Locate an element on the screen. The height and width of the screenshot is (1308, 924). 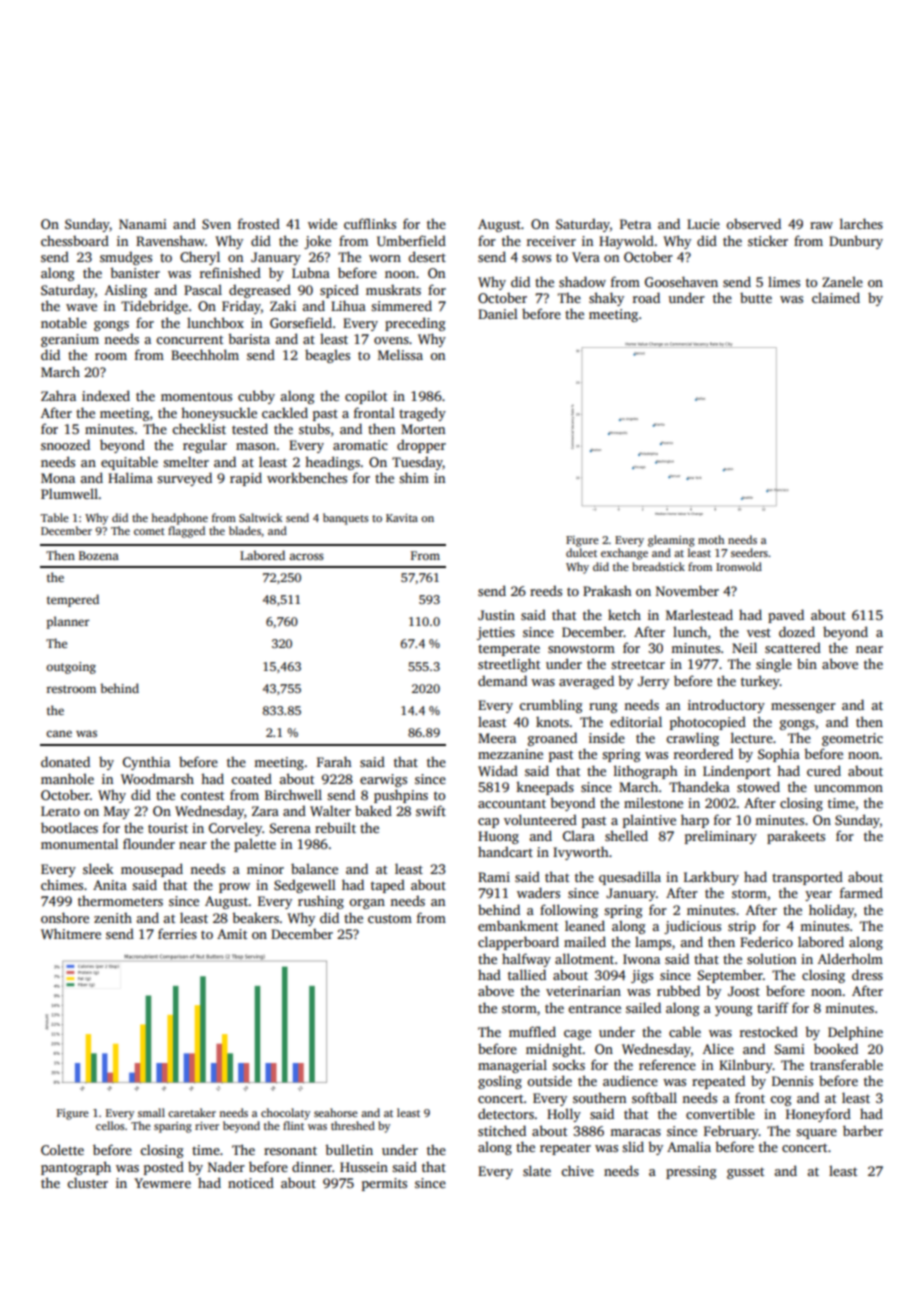
small is located at coordinates (151, 1112).
